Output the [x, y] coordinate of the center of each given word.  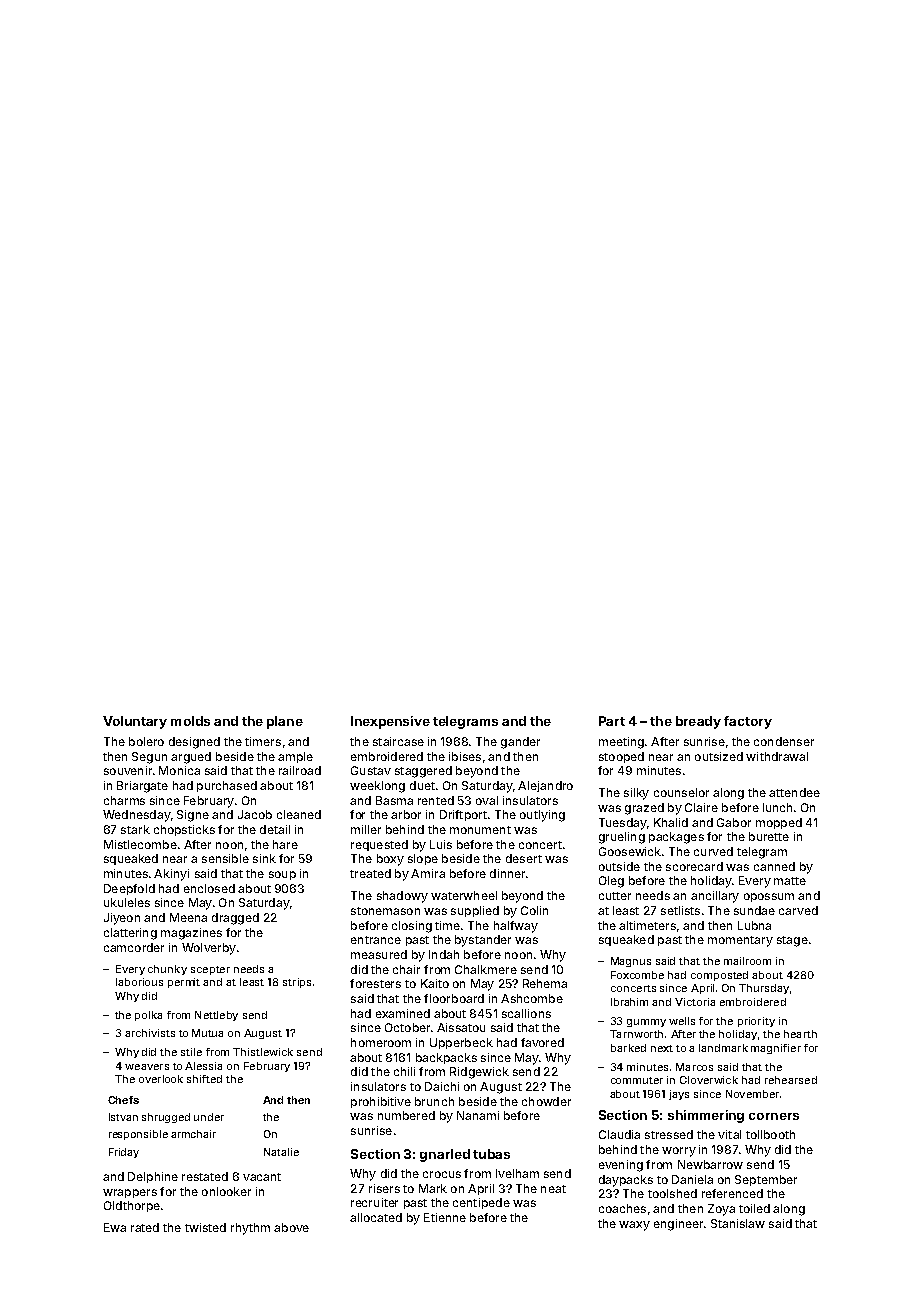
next [662, 1048]
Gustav [371, 770]
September [766, 1180]
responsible [138, 1135]
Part [612, 721]
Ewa [115, 1227]
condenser [784, 741]
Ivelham [517, 1173]
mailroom [747, 961]
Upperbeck [461, 1043]
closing [412, 927]
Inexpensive [390, 722]
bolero [146, 741]
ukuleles [127, 902]
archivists [150, 1033]
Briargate [142, 787]
